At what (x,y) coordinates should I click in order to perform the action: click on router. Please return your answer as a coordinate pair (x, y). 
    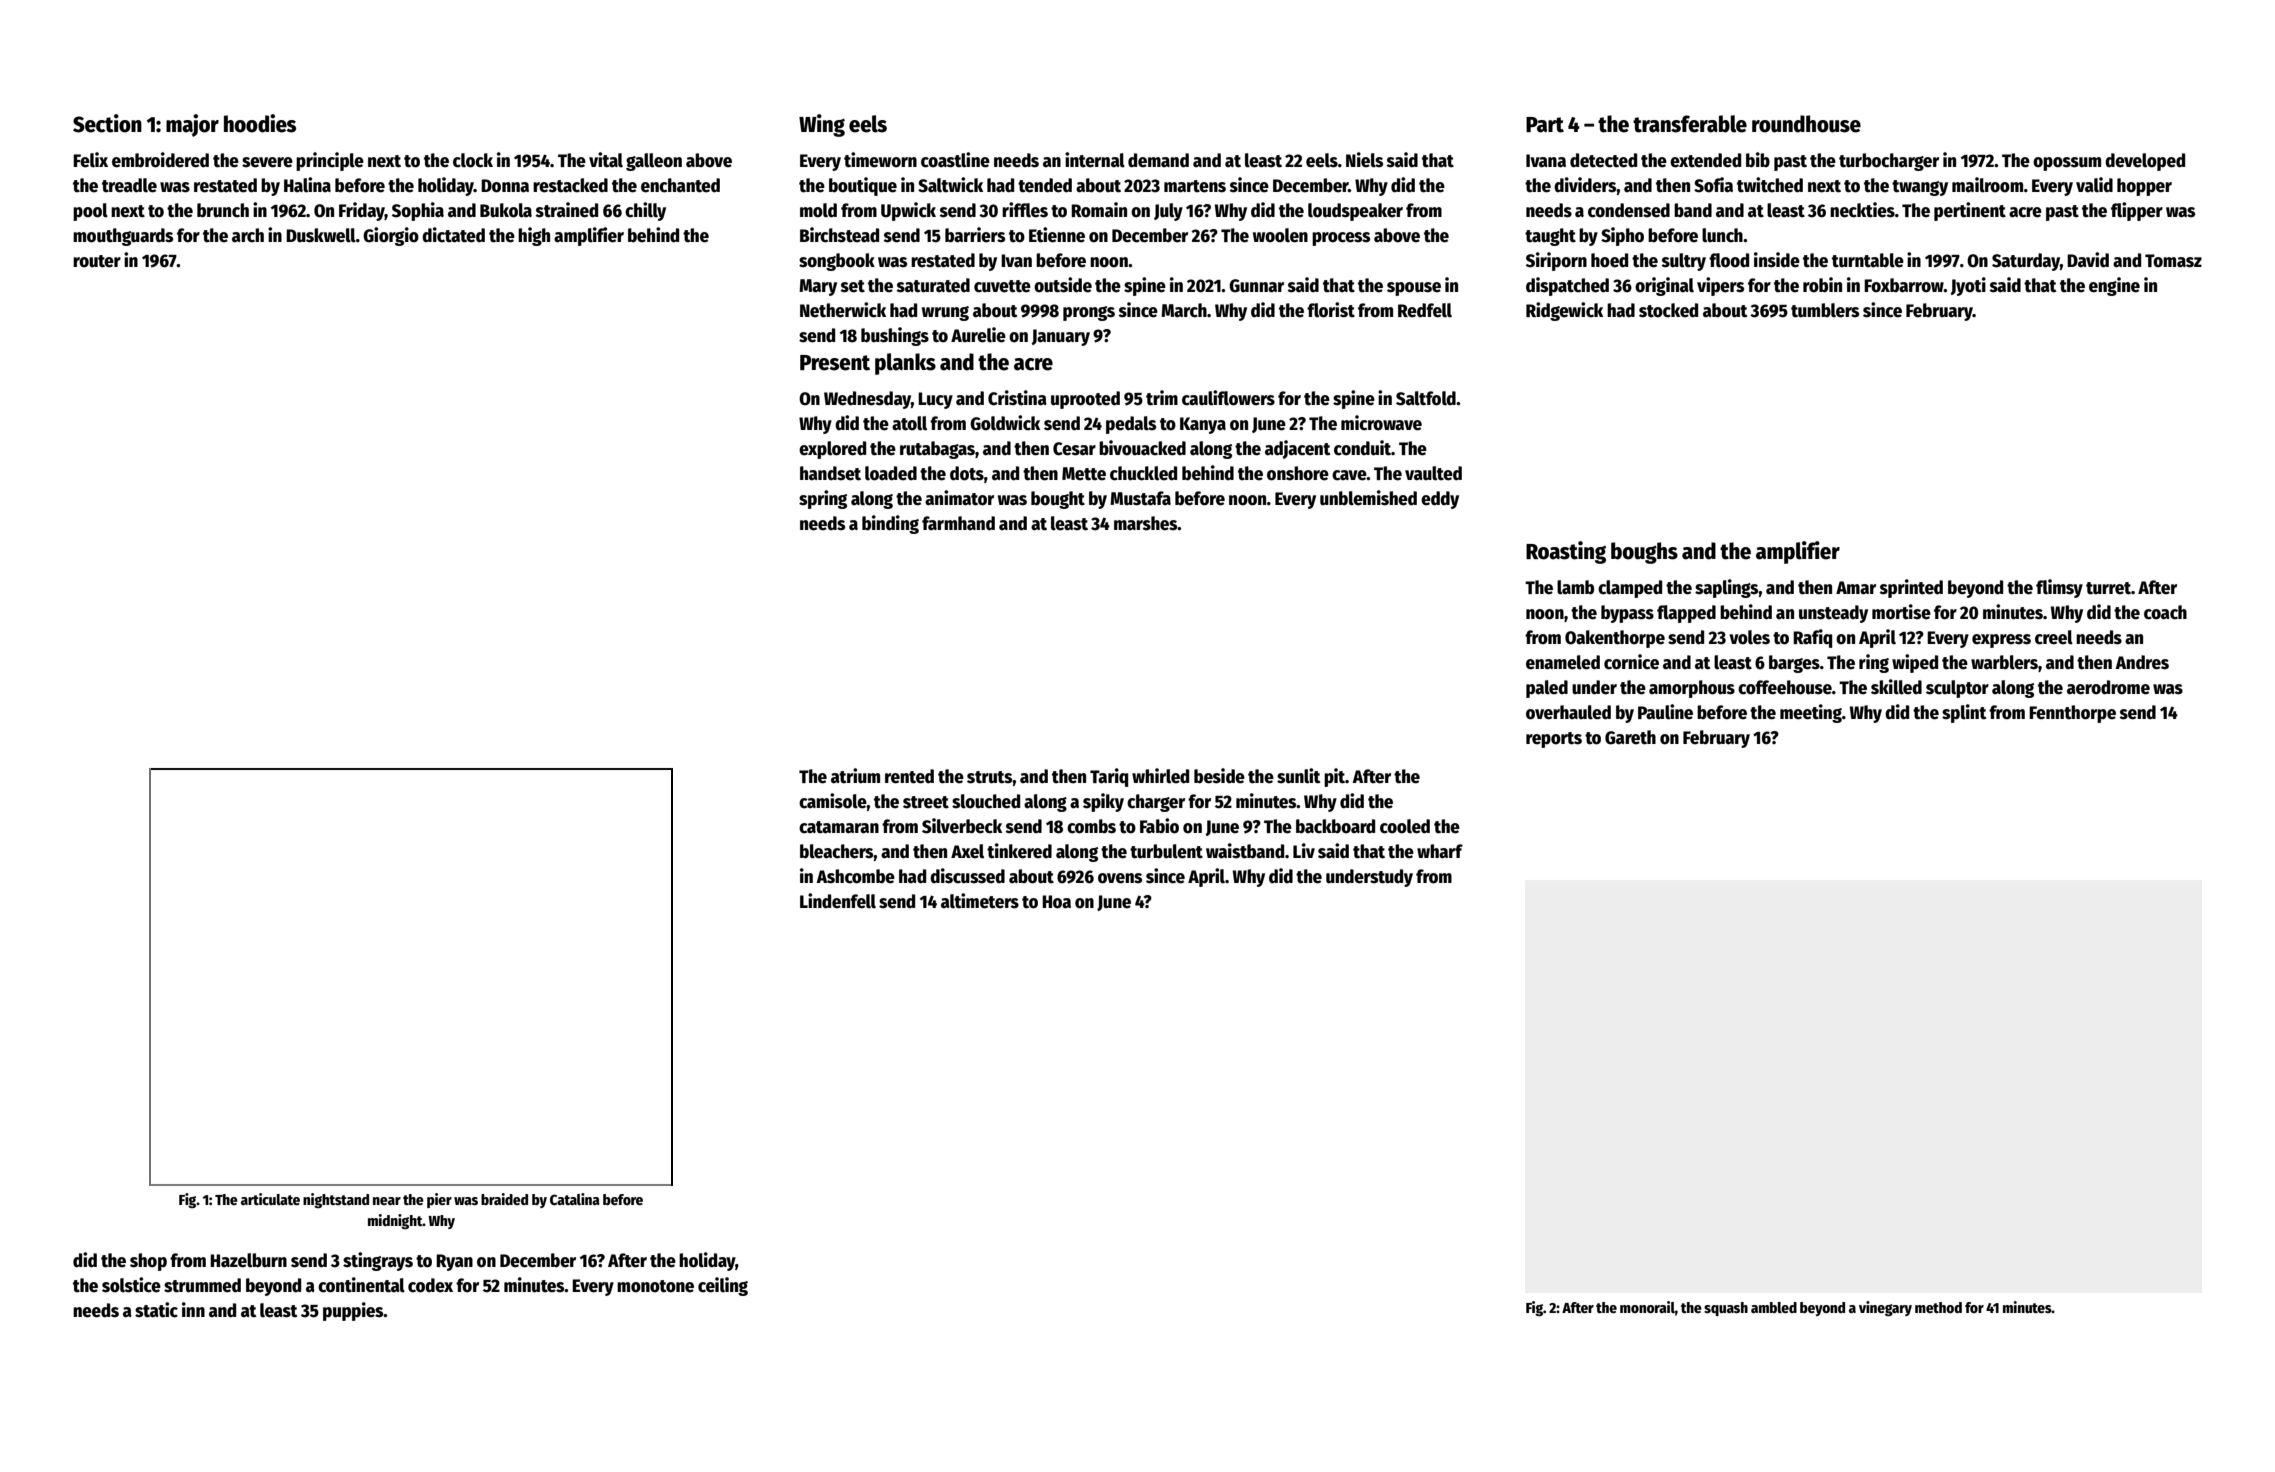
    Looking at the image, I should click on (97, 261).
